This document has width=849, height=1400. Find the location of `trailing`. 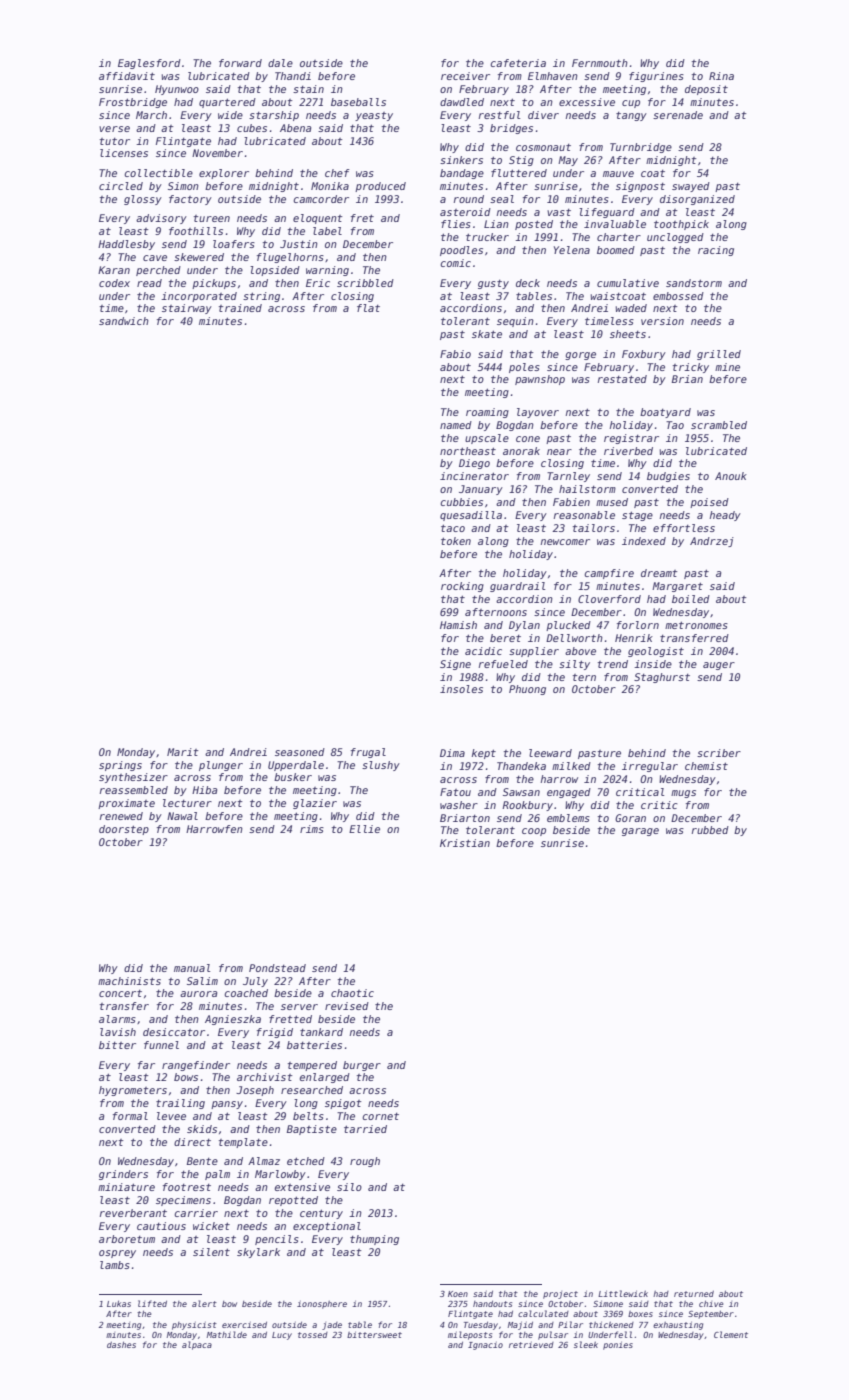

trailing is located at coordinates (180, 1104).
